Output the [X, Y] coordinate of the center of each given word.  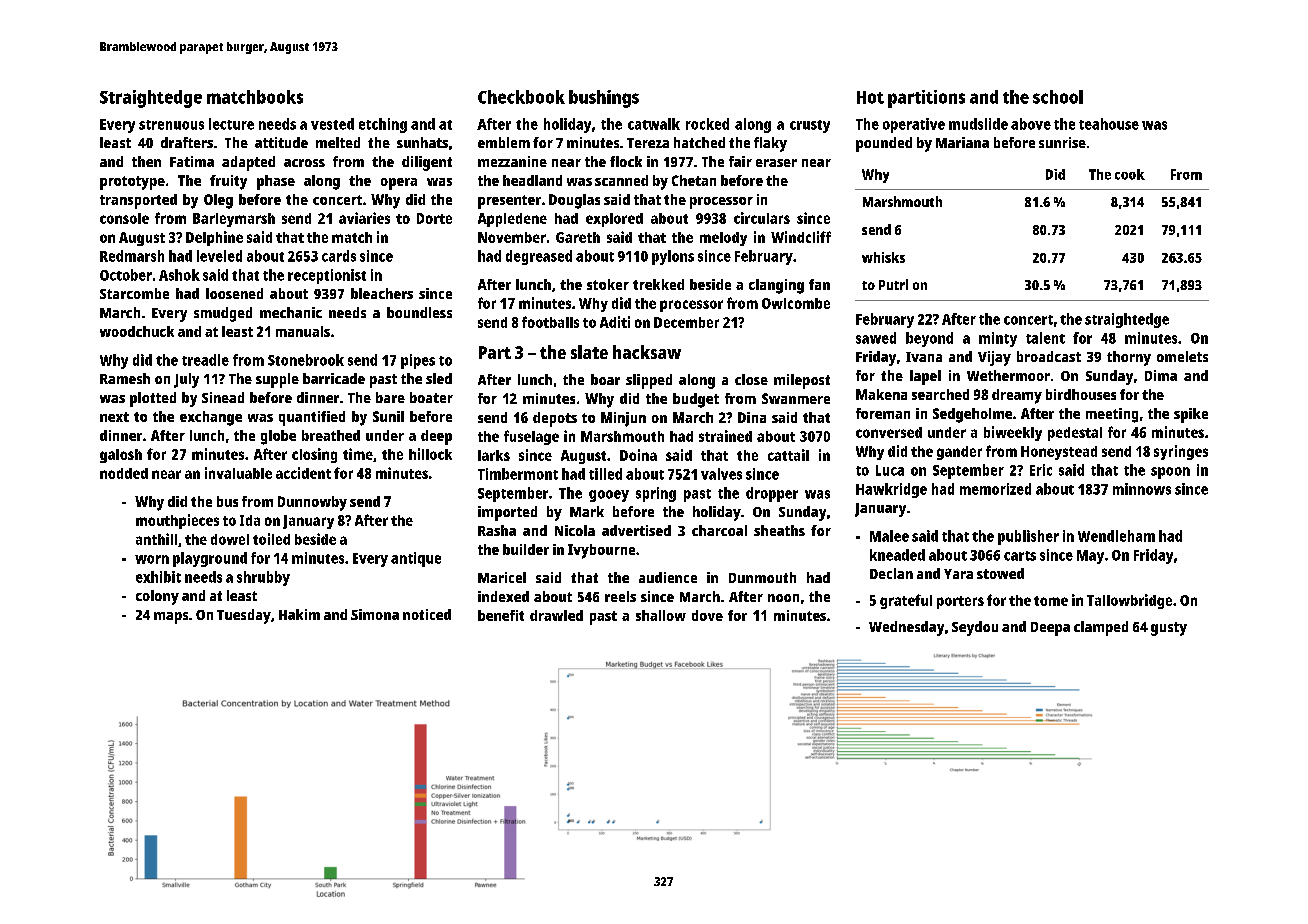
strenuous [171, 125]
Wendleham [1116, 536]
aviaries [364, 218]
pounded [884, 144]
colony [157, 597]
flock [626, 161]
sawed [876, 338]
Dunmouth [762, 577]
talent [1045, 338]
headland [532, 180]
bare [390, 397]
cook [1130, 174]
